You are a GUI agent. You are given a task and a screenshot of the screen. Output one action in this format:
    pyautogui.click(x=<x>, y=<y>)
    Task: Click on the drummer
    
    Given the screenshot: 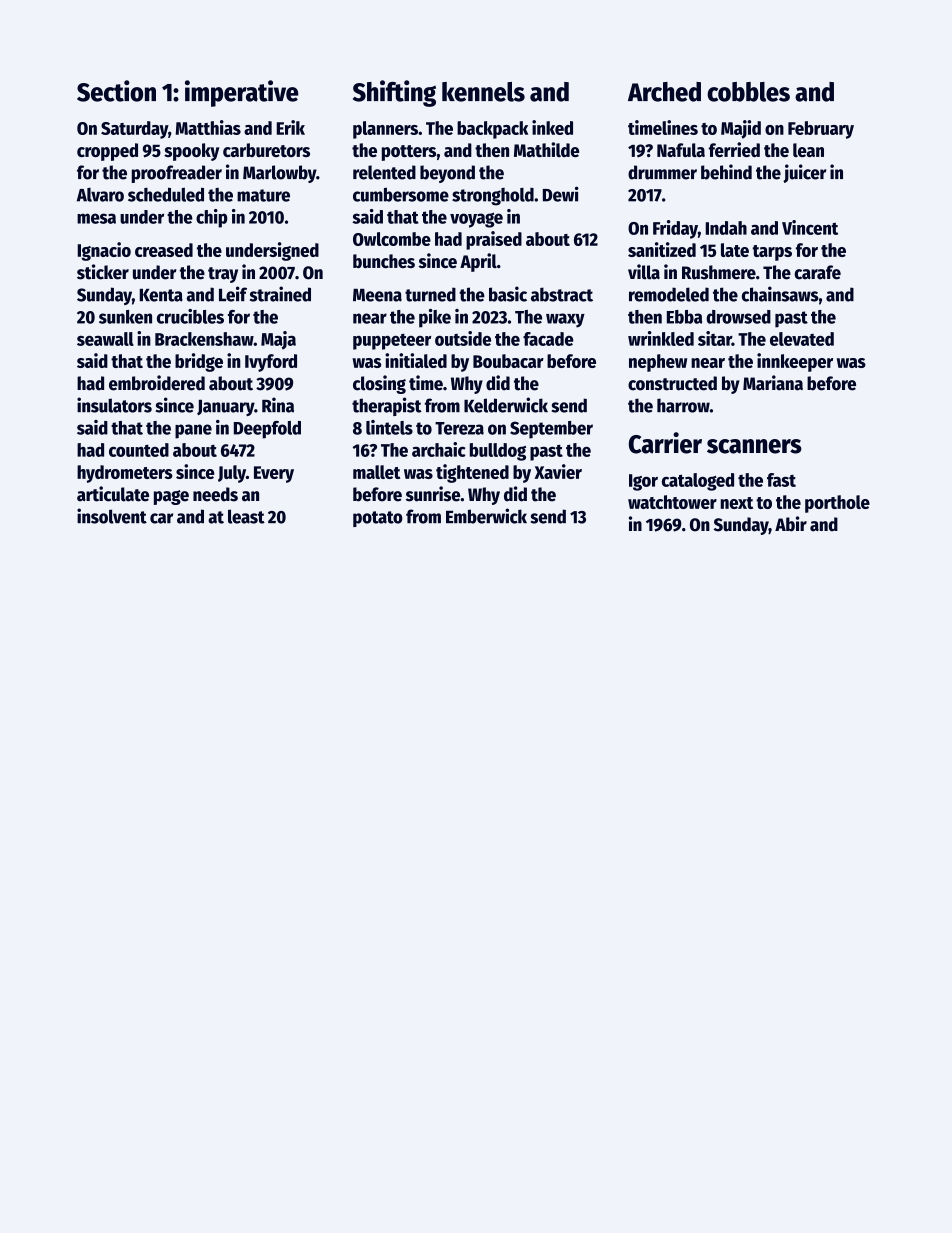 What is the action you would take?
    pyautogui.click(x=662, y=172)
